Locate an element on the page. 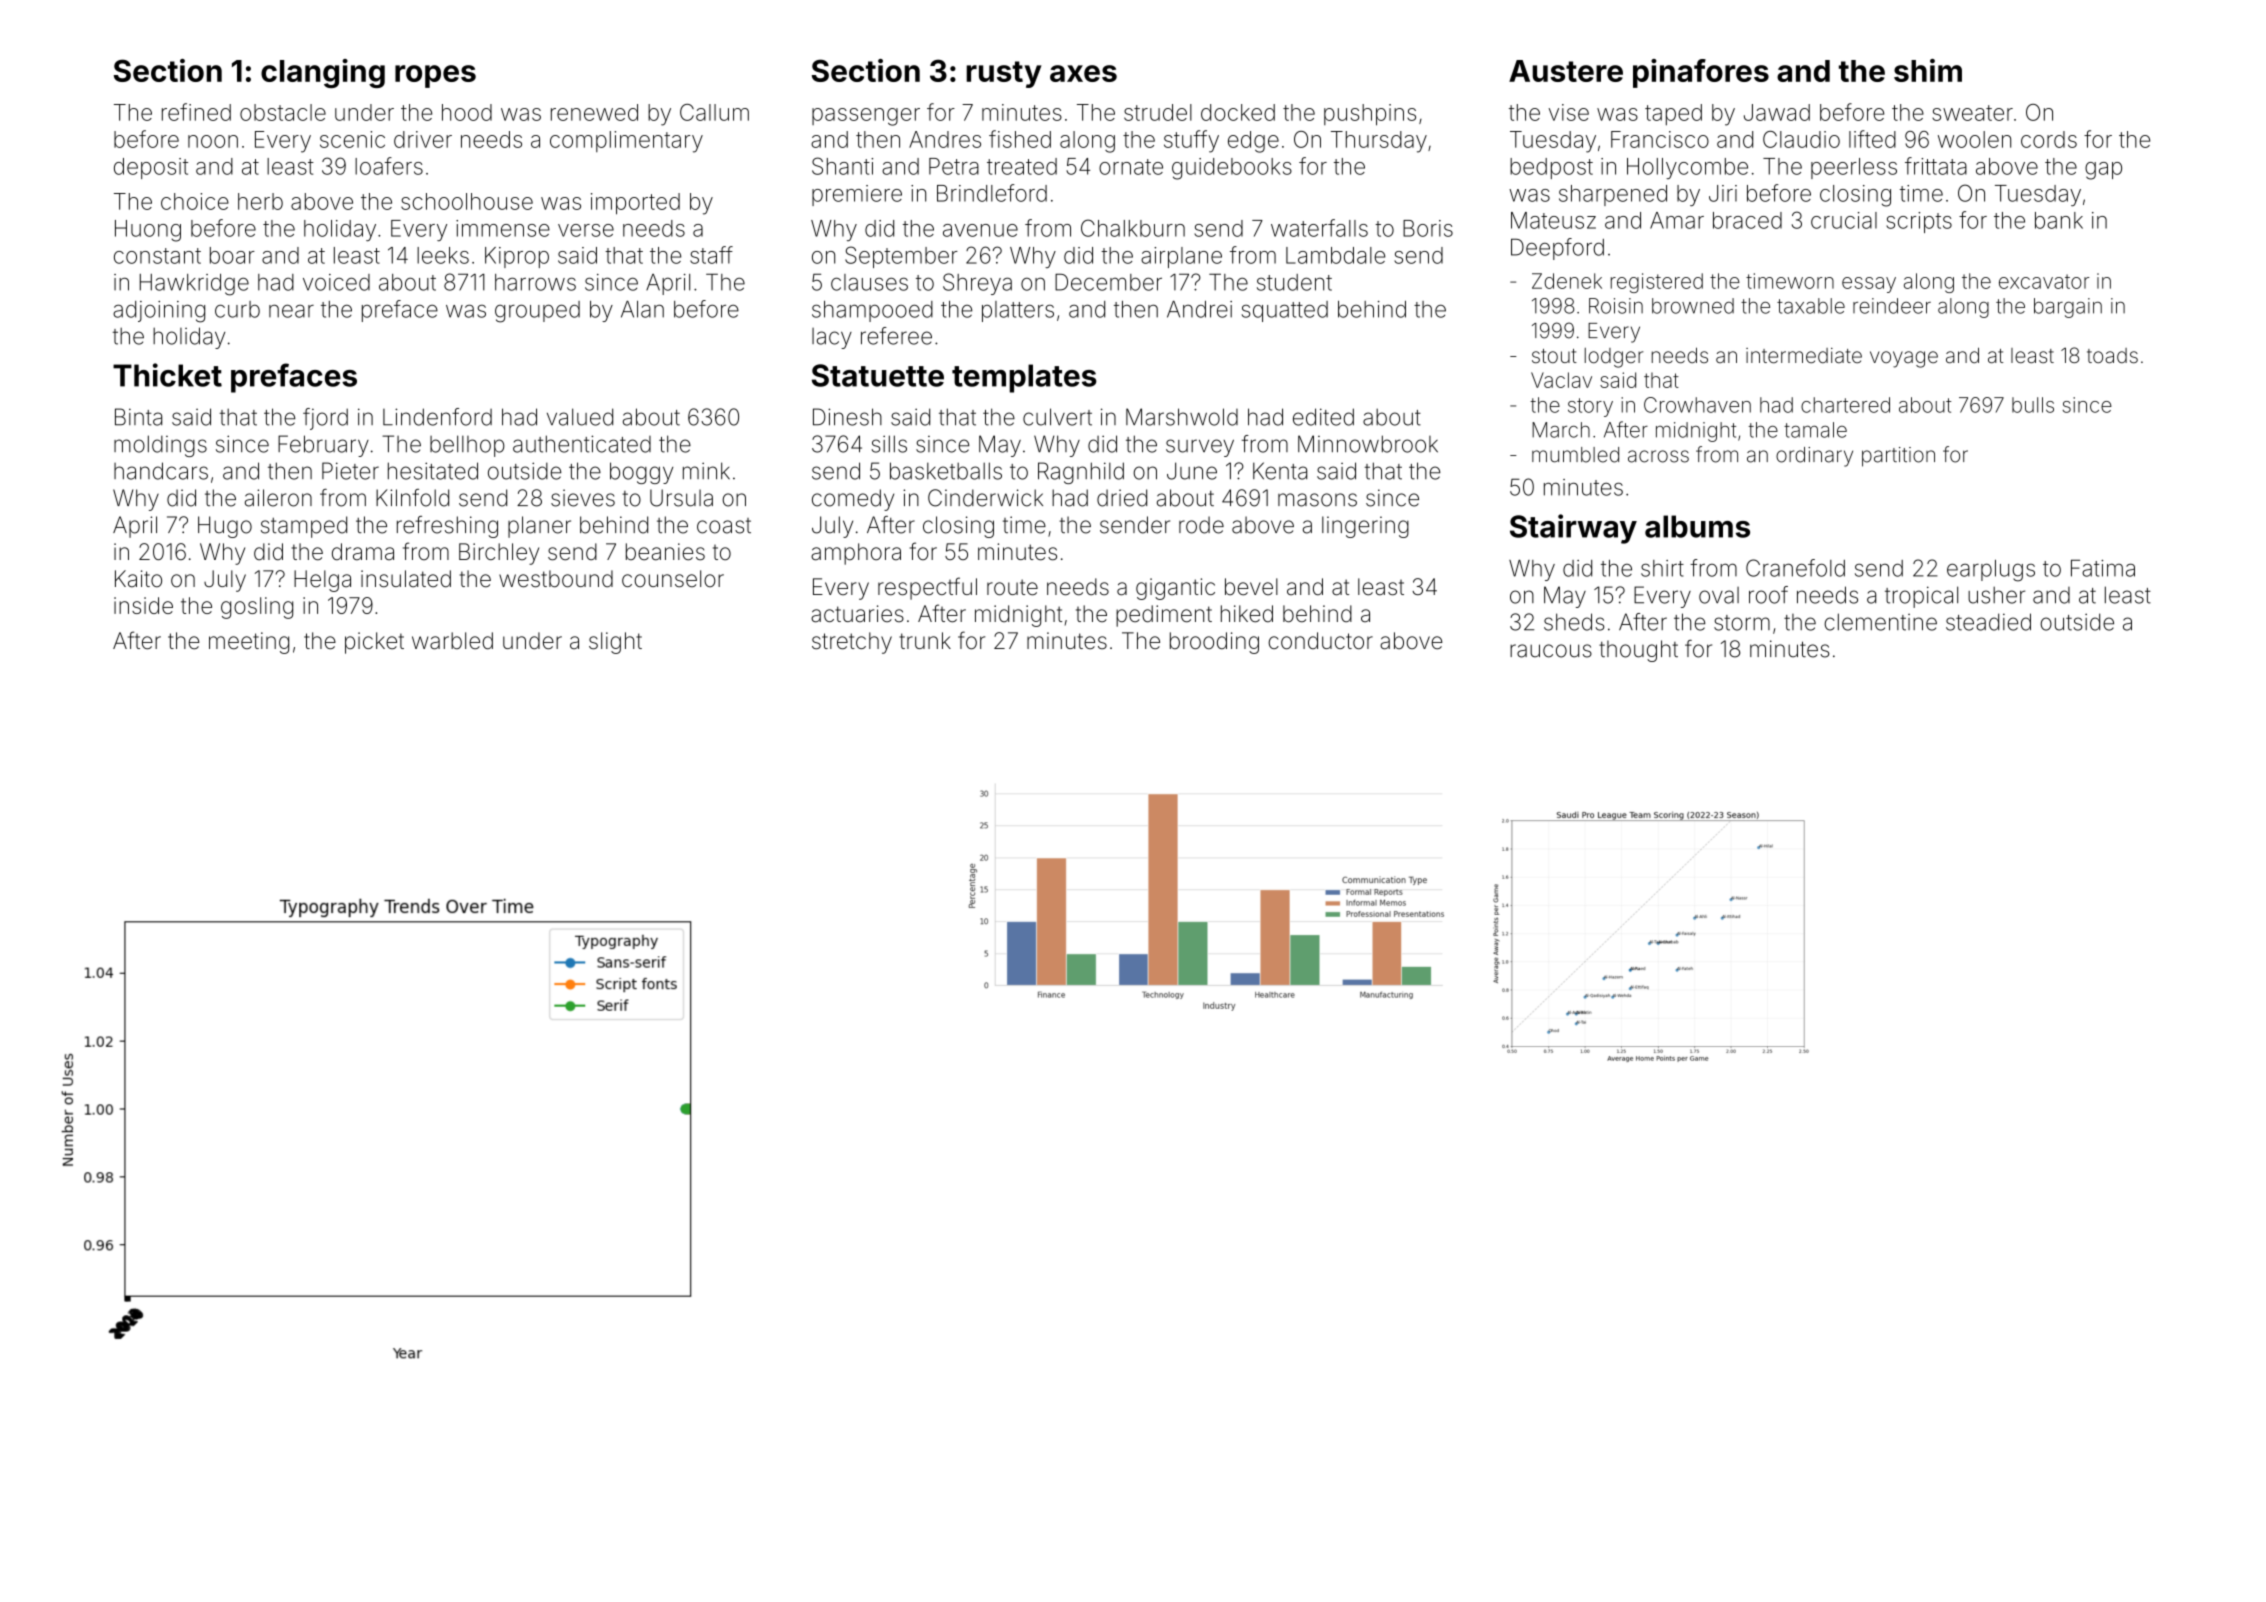 The height and width of the image is (1602, 2266). edge is located at coordinates (1253, 142).
